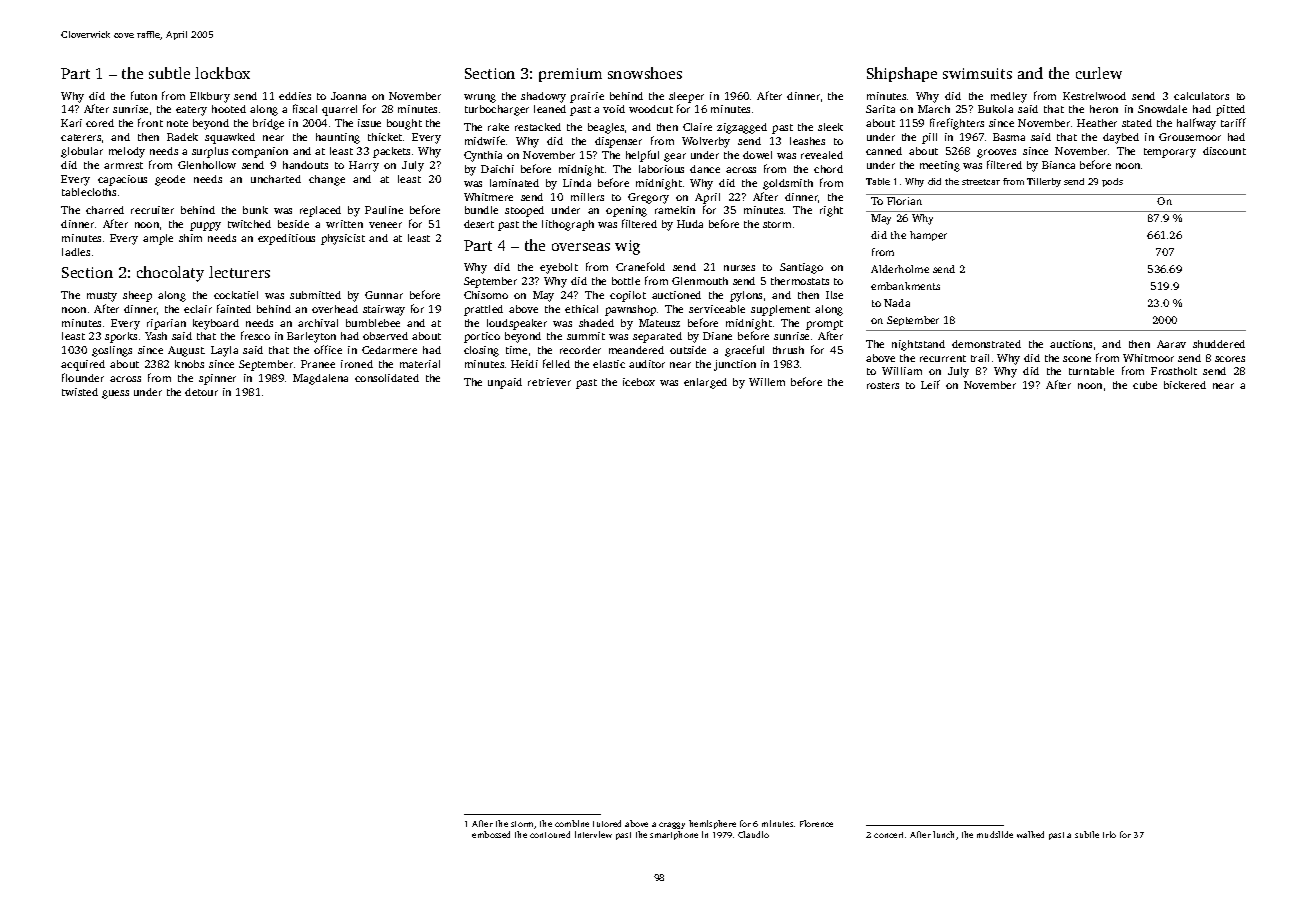  I want to click on streetcar, so click(981, 182).
